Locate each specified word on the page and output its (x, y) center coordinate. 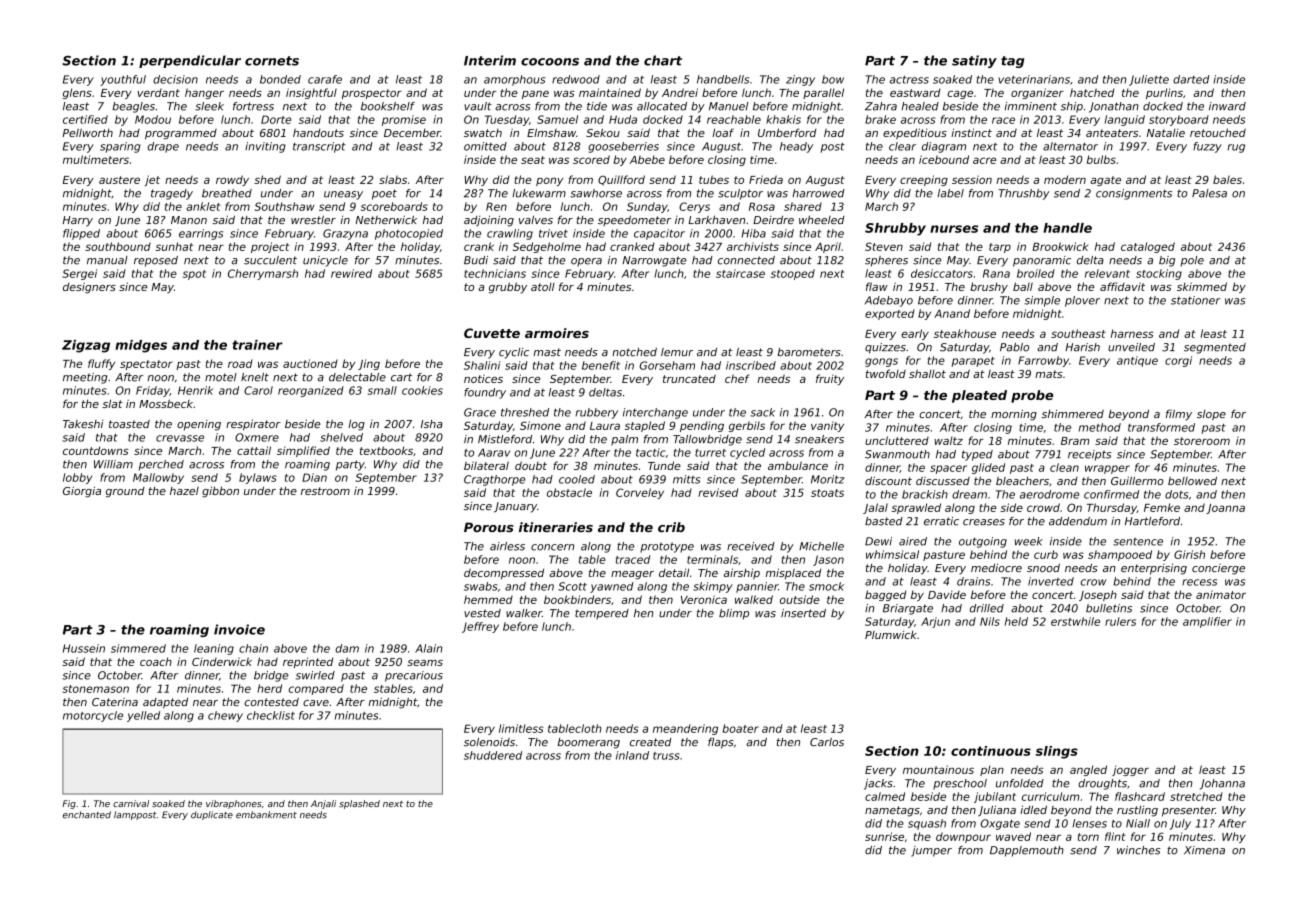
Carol (258, 390)
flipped (81, 234)
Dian (314, 477)
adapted (165, 703)
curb (1046, 554)
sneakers (819, 439)
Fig (69, 804)
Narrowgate (655, 261)
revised (718, 492)
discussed (943, 481)
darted (1191, 79)
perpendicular (190, 61)
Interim (490, 60)
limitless (521, 728)
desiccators (942, 273)
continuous (991, 751)
